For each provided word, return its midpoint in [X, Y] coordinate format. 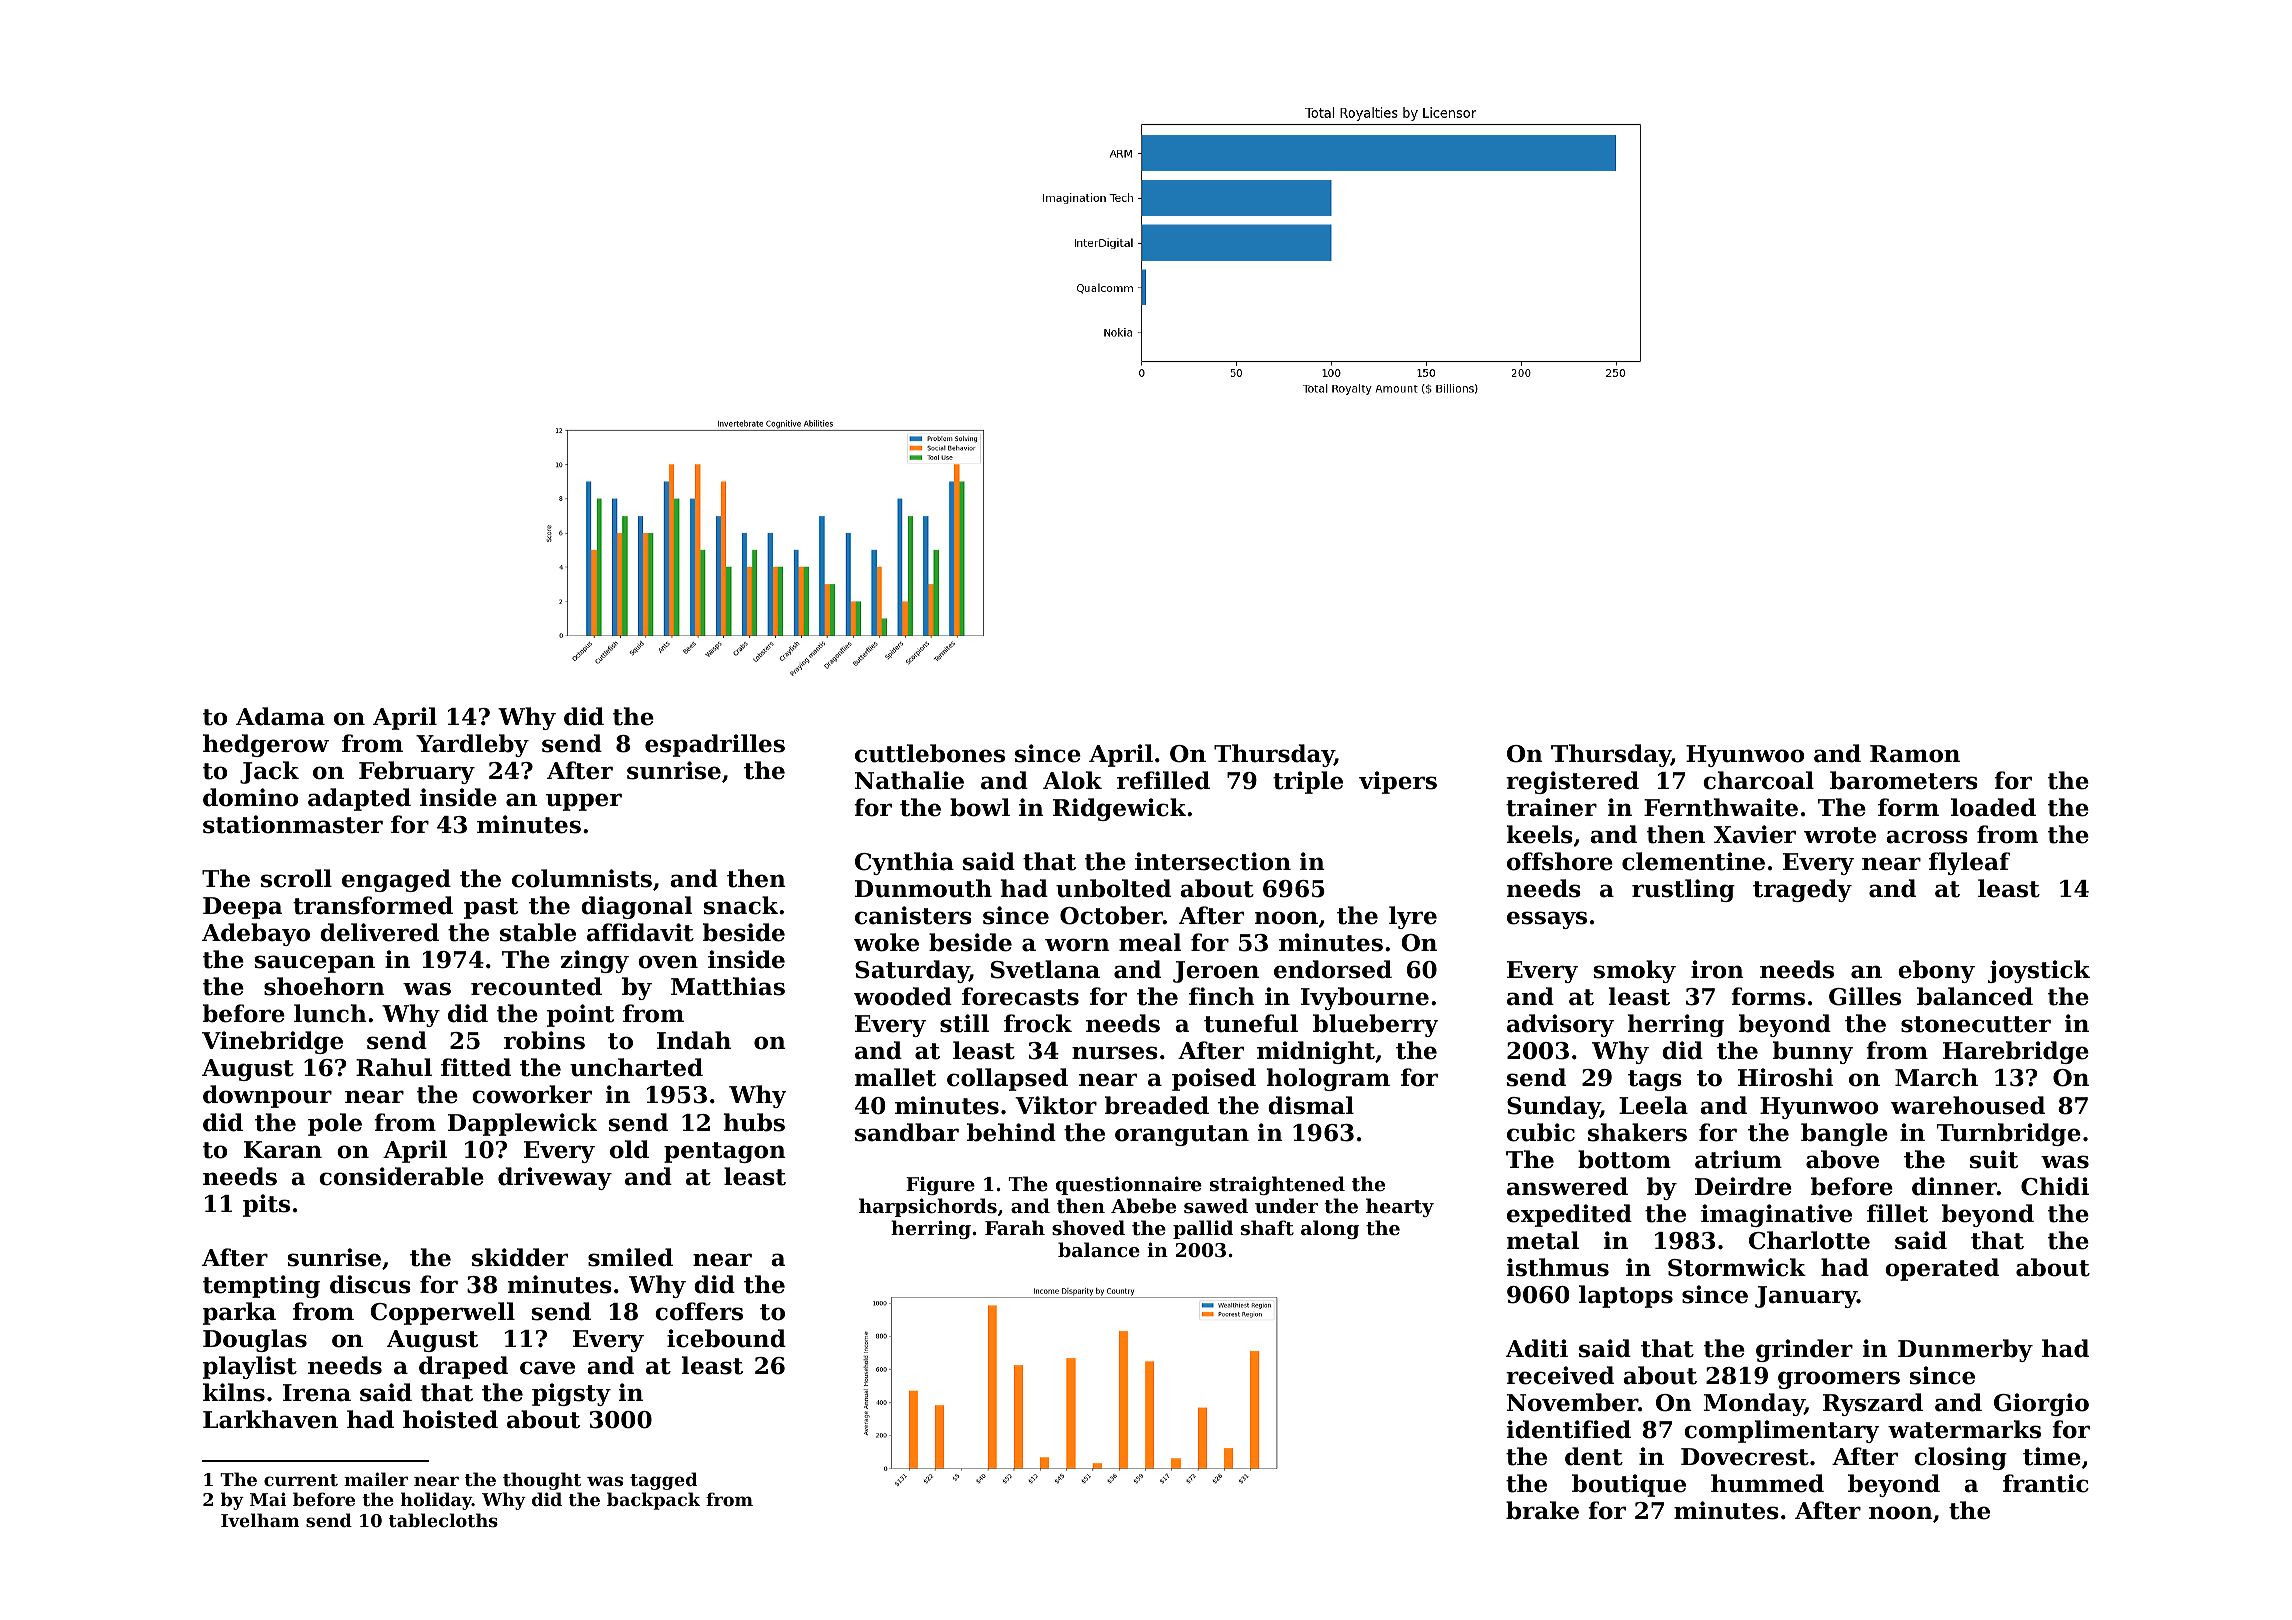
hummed [1767, 1483]
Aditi [1537, 1348]
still [964, 1023]
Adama [280, 716]
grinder [1804, 1350]
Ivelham [260, 1520]
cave [547, 1368]
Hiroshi [1785, 1077]
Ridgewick [1119, 809]
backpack [653, 1501]
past [491, 908]
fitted [476, 1067]
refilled [1163, 780]
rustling [1683, 890]
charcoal [1758, 780]
